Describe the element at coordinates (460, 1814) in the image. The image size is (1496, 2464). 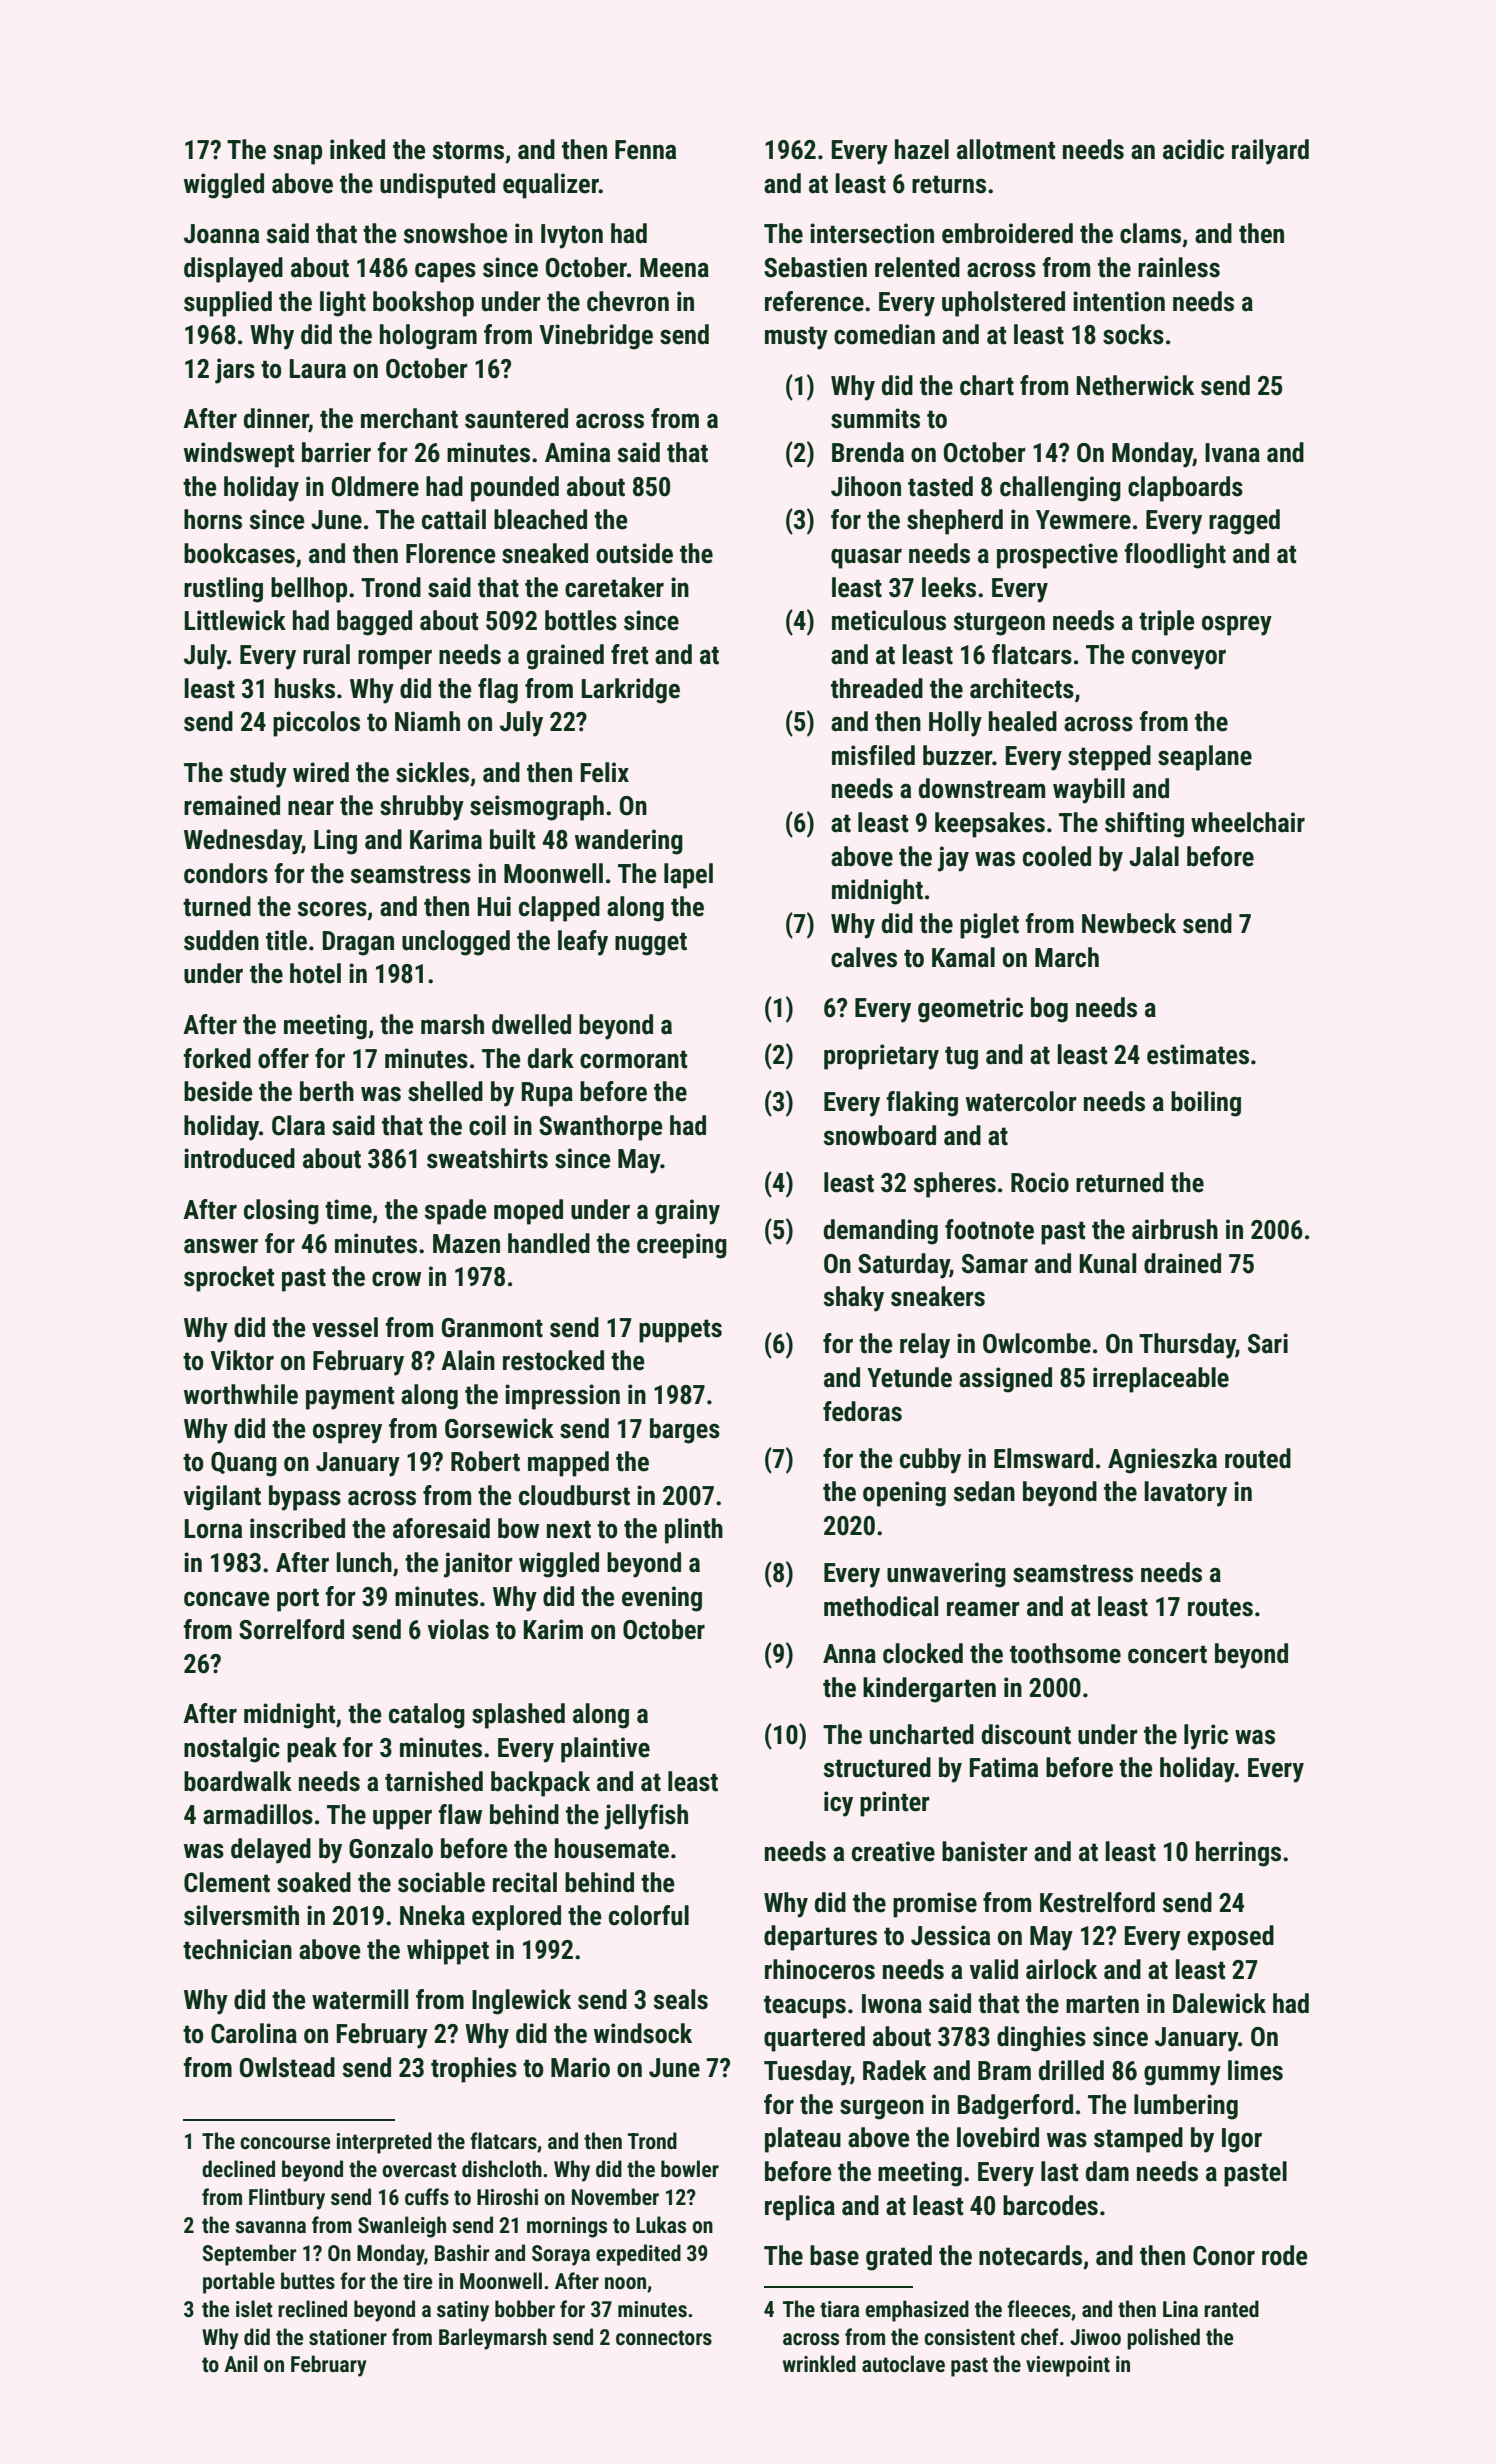
I see `flaw` at that location.
